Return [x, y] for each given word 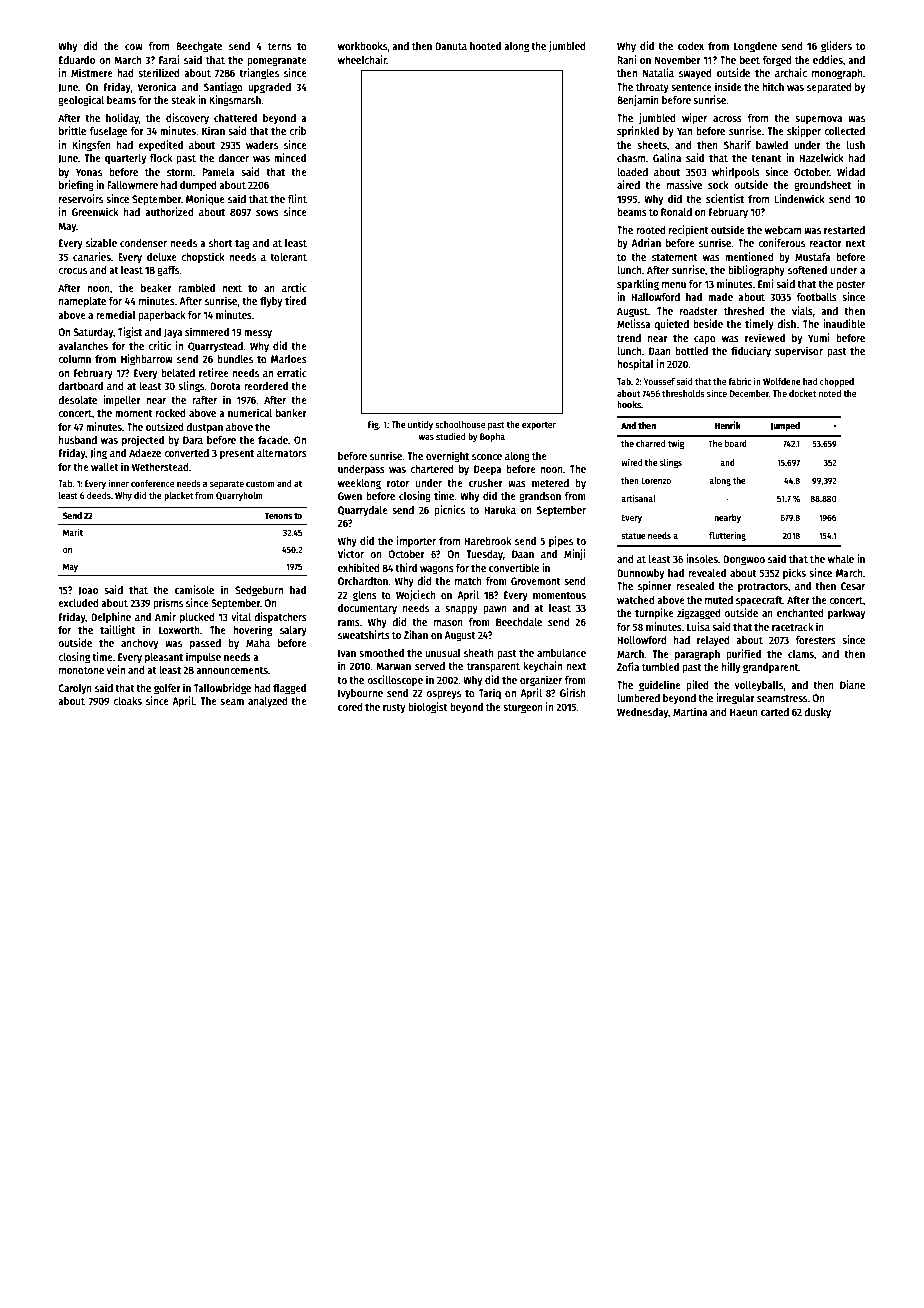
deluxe [162, 257]
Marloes [289, 359]
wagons [437, 570]
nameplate [82, 302]
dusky [817, 713]
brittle [72, 130]
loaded [632, 172]
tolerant [288, 257]
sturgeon [523, 709]
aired [628, 184]
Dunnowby [641, 574]
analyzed [268, 702]
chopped [837, 382]
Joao [88, 591]
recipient [689, 231]
